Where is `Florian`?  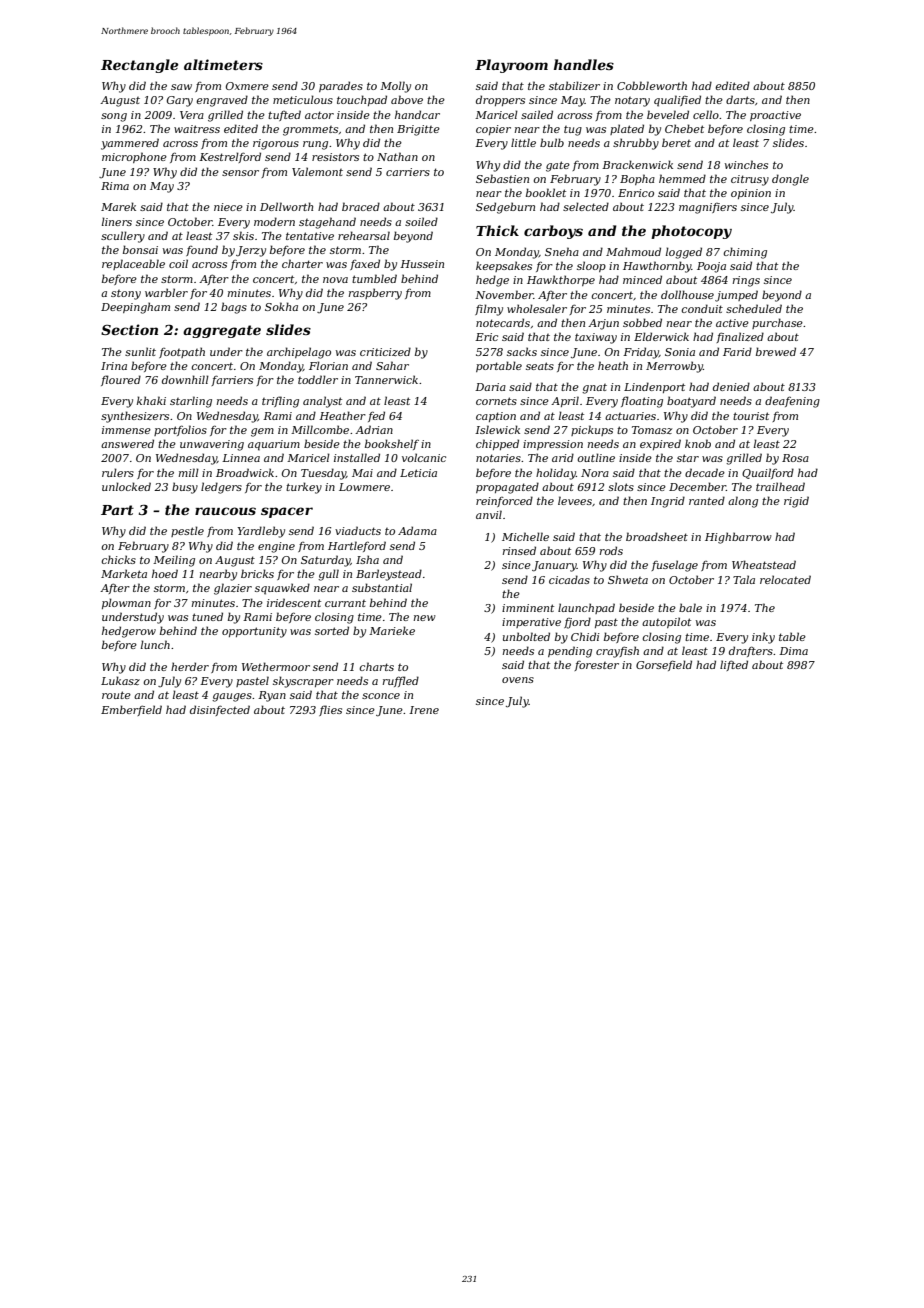
Florian is located at coordinates (328, 365).
